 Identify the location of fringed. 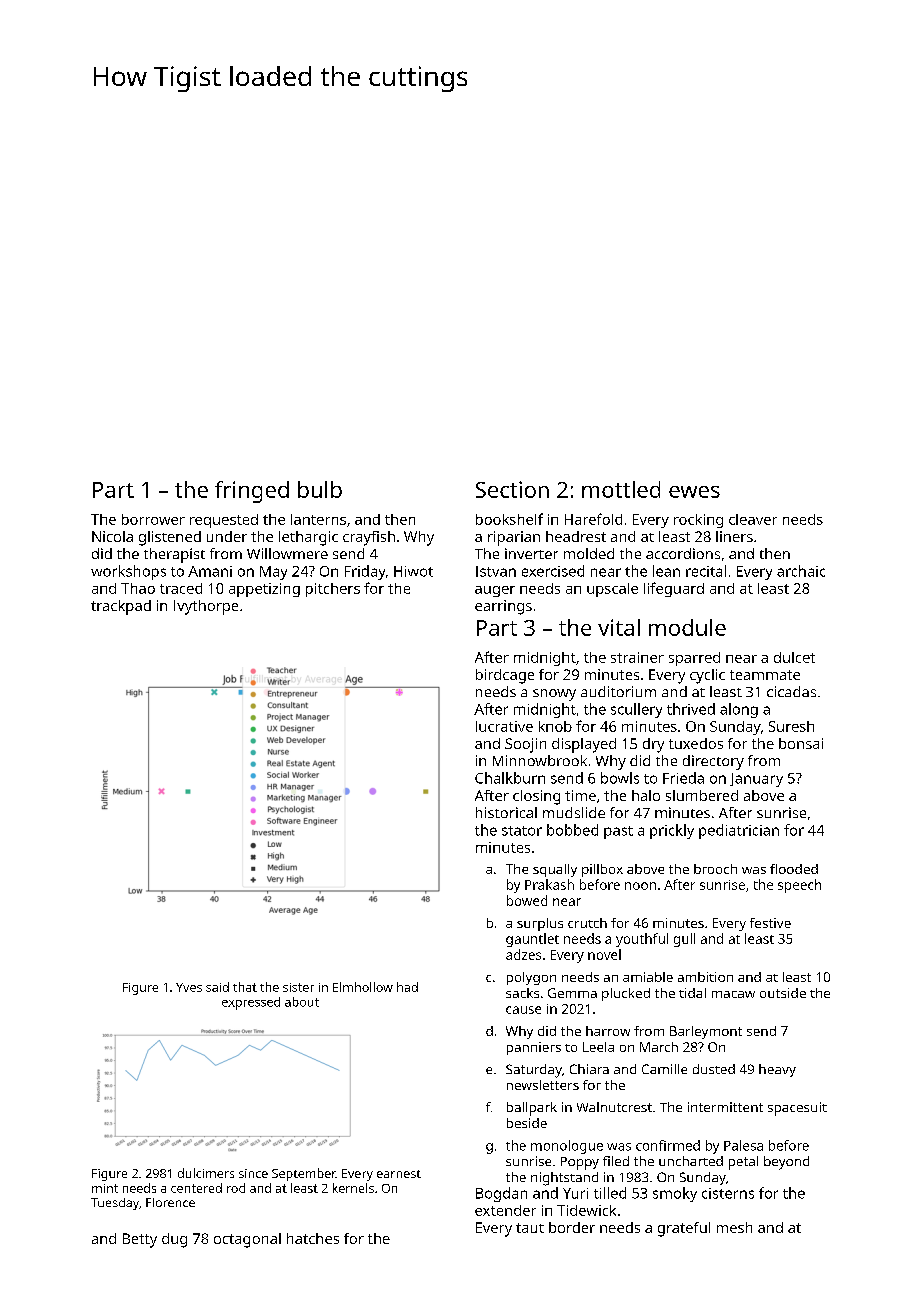
(252, 492).
